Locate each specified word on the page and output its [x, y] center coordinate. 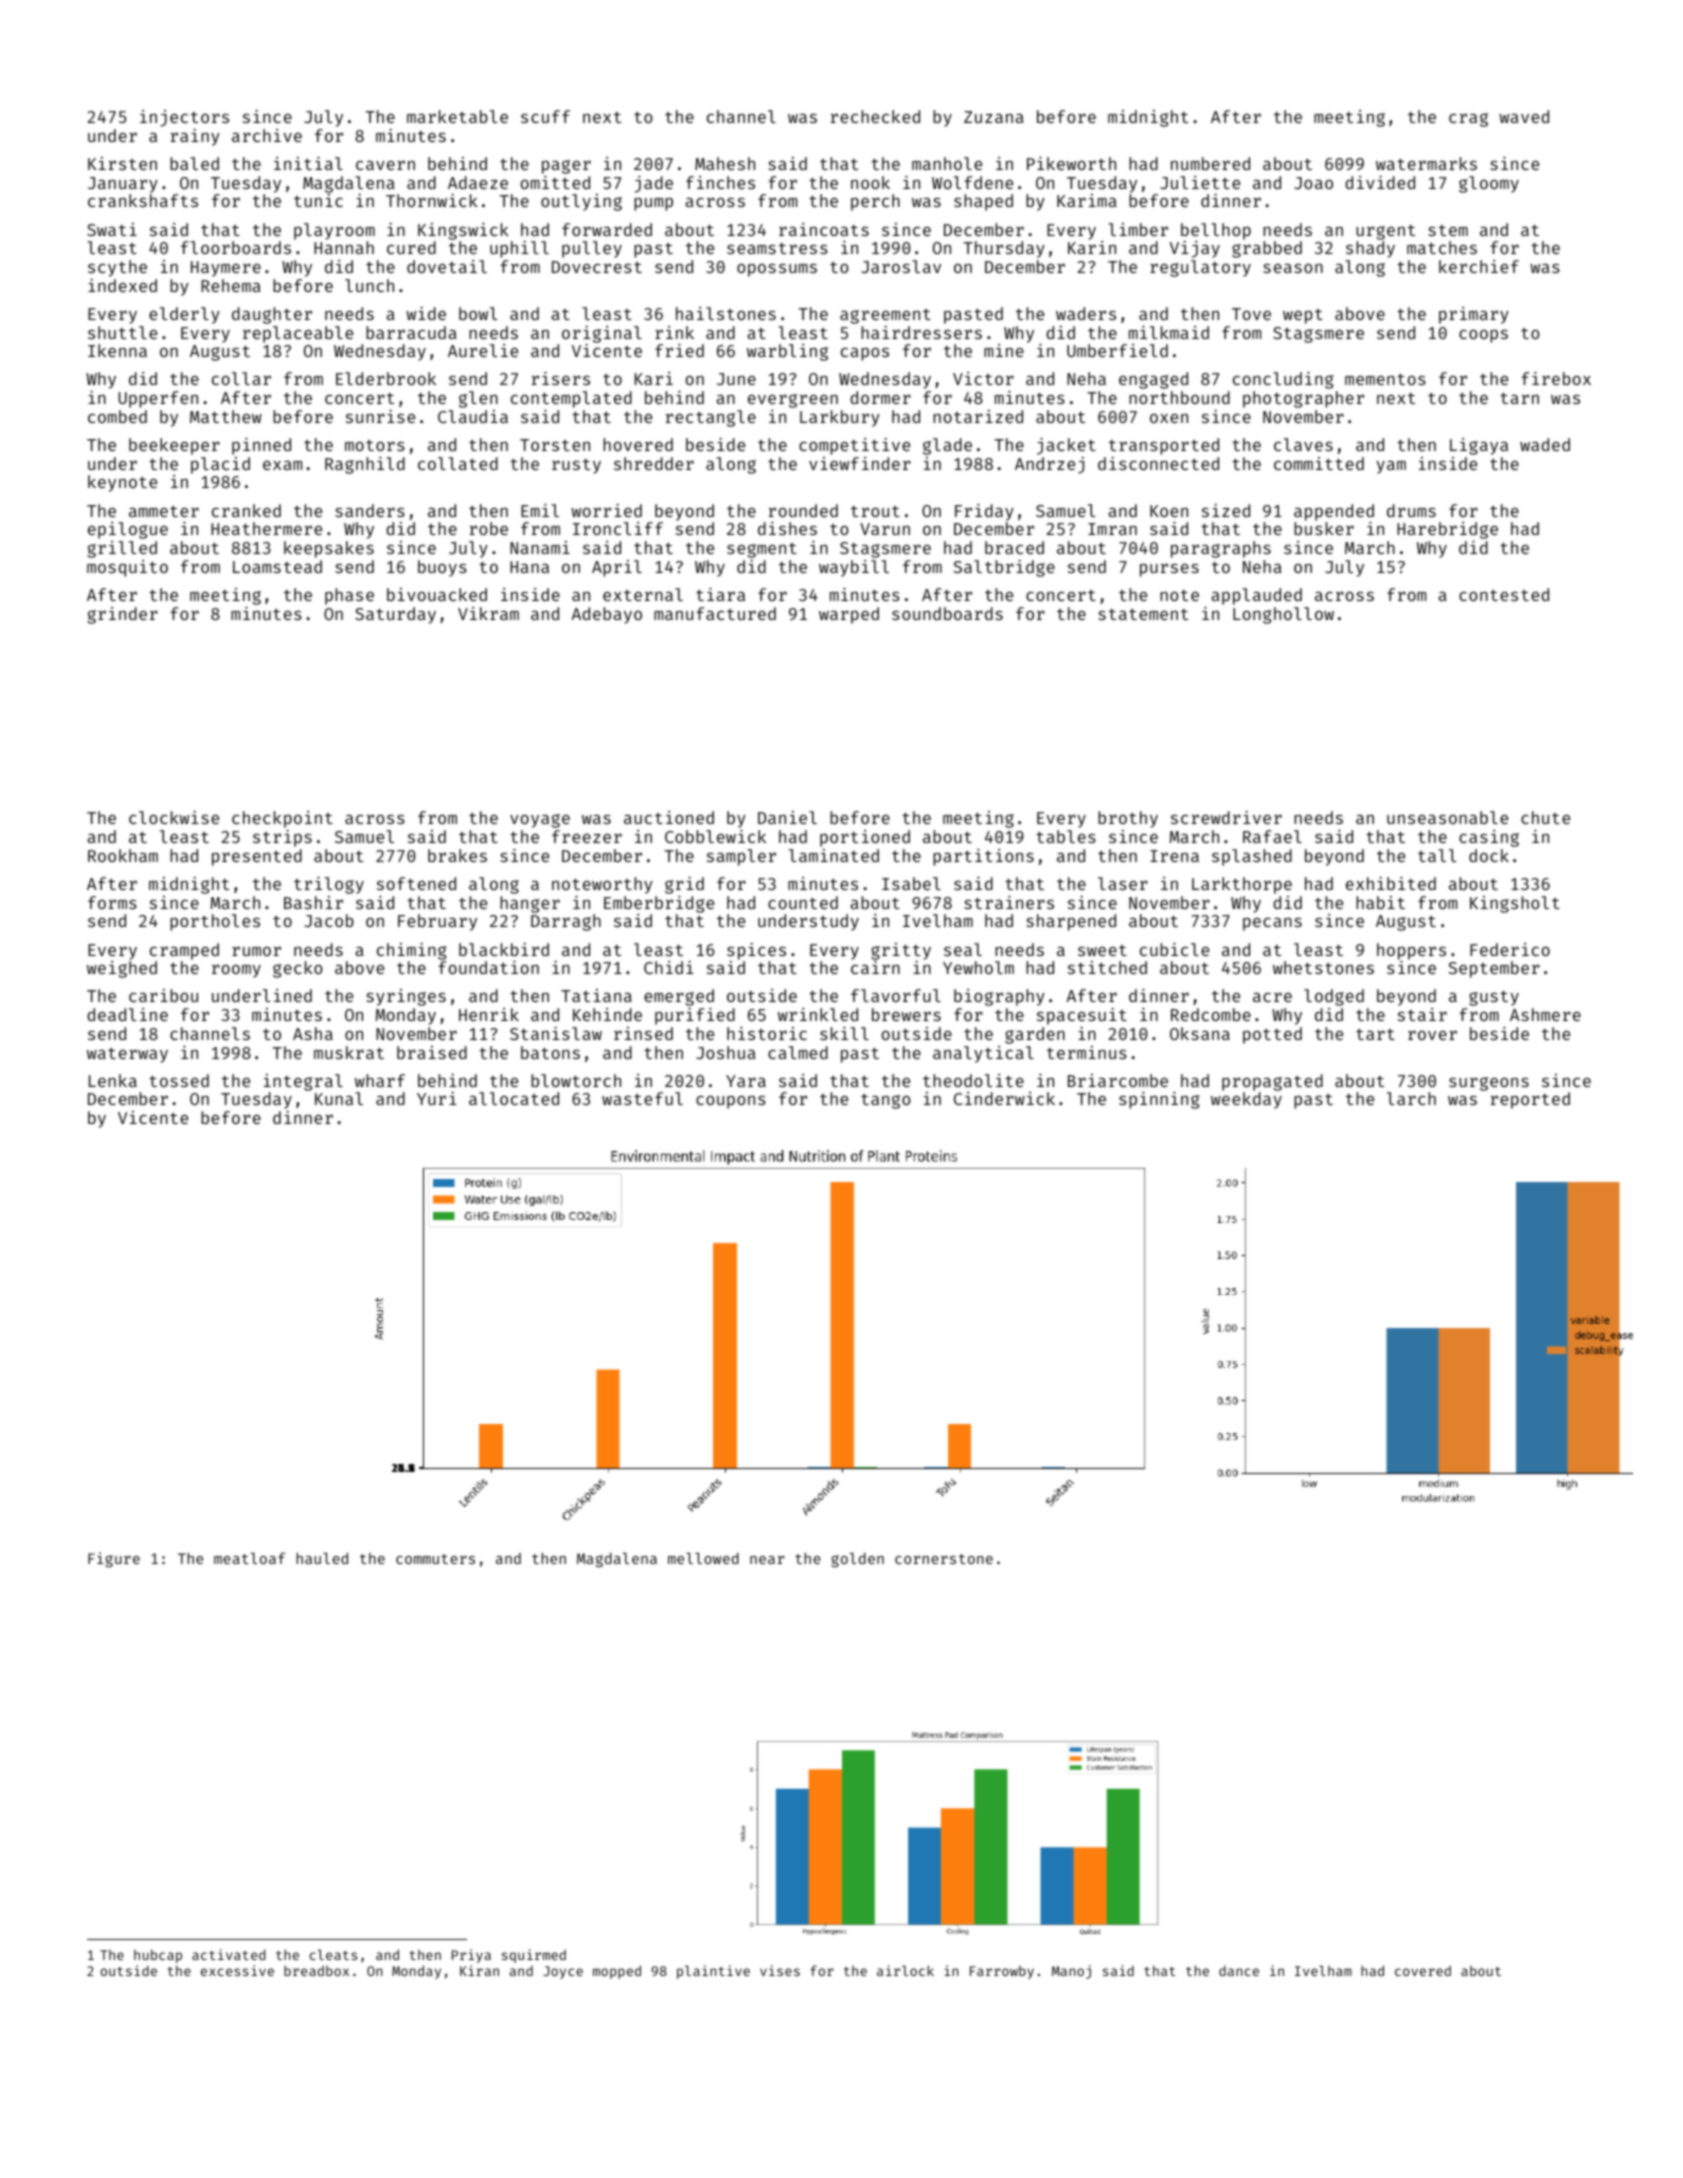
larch [1411, 1098]
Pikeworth [1071, 163]
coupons [731, 1102]
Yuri [437, 1098]
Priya [471, 1956]
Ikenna [117, 350]
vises [780, 1970]
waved [1524, 116]
